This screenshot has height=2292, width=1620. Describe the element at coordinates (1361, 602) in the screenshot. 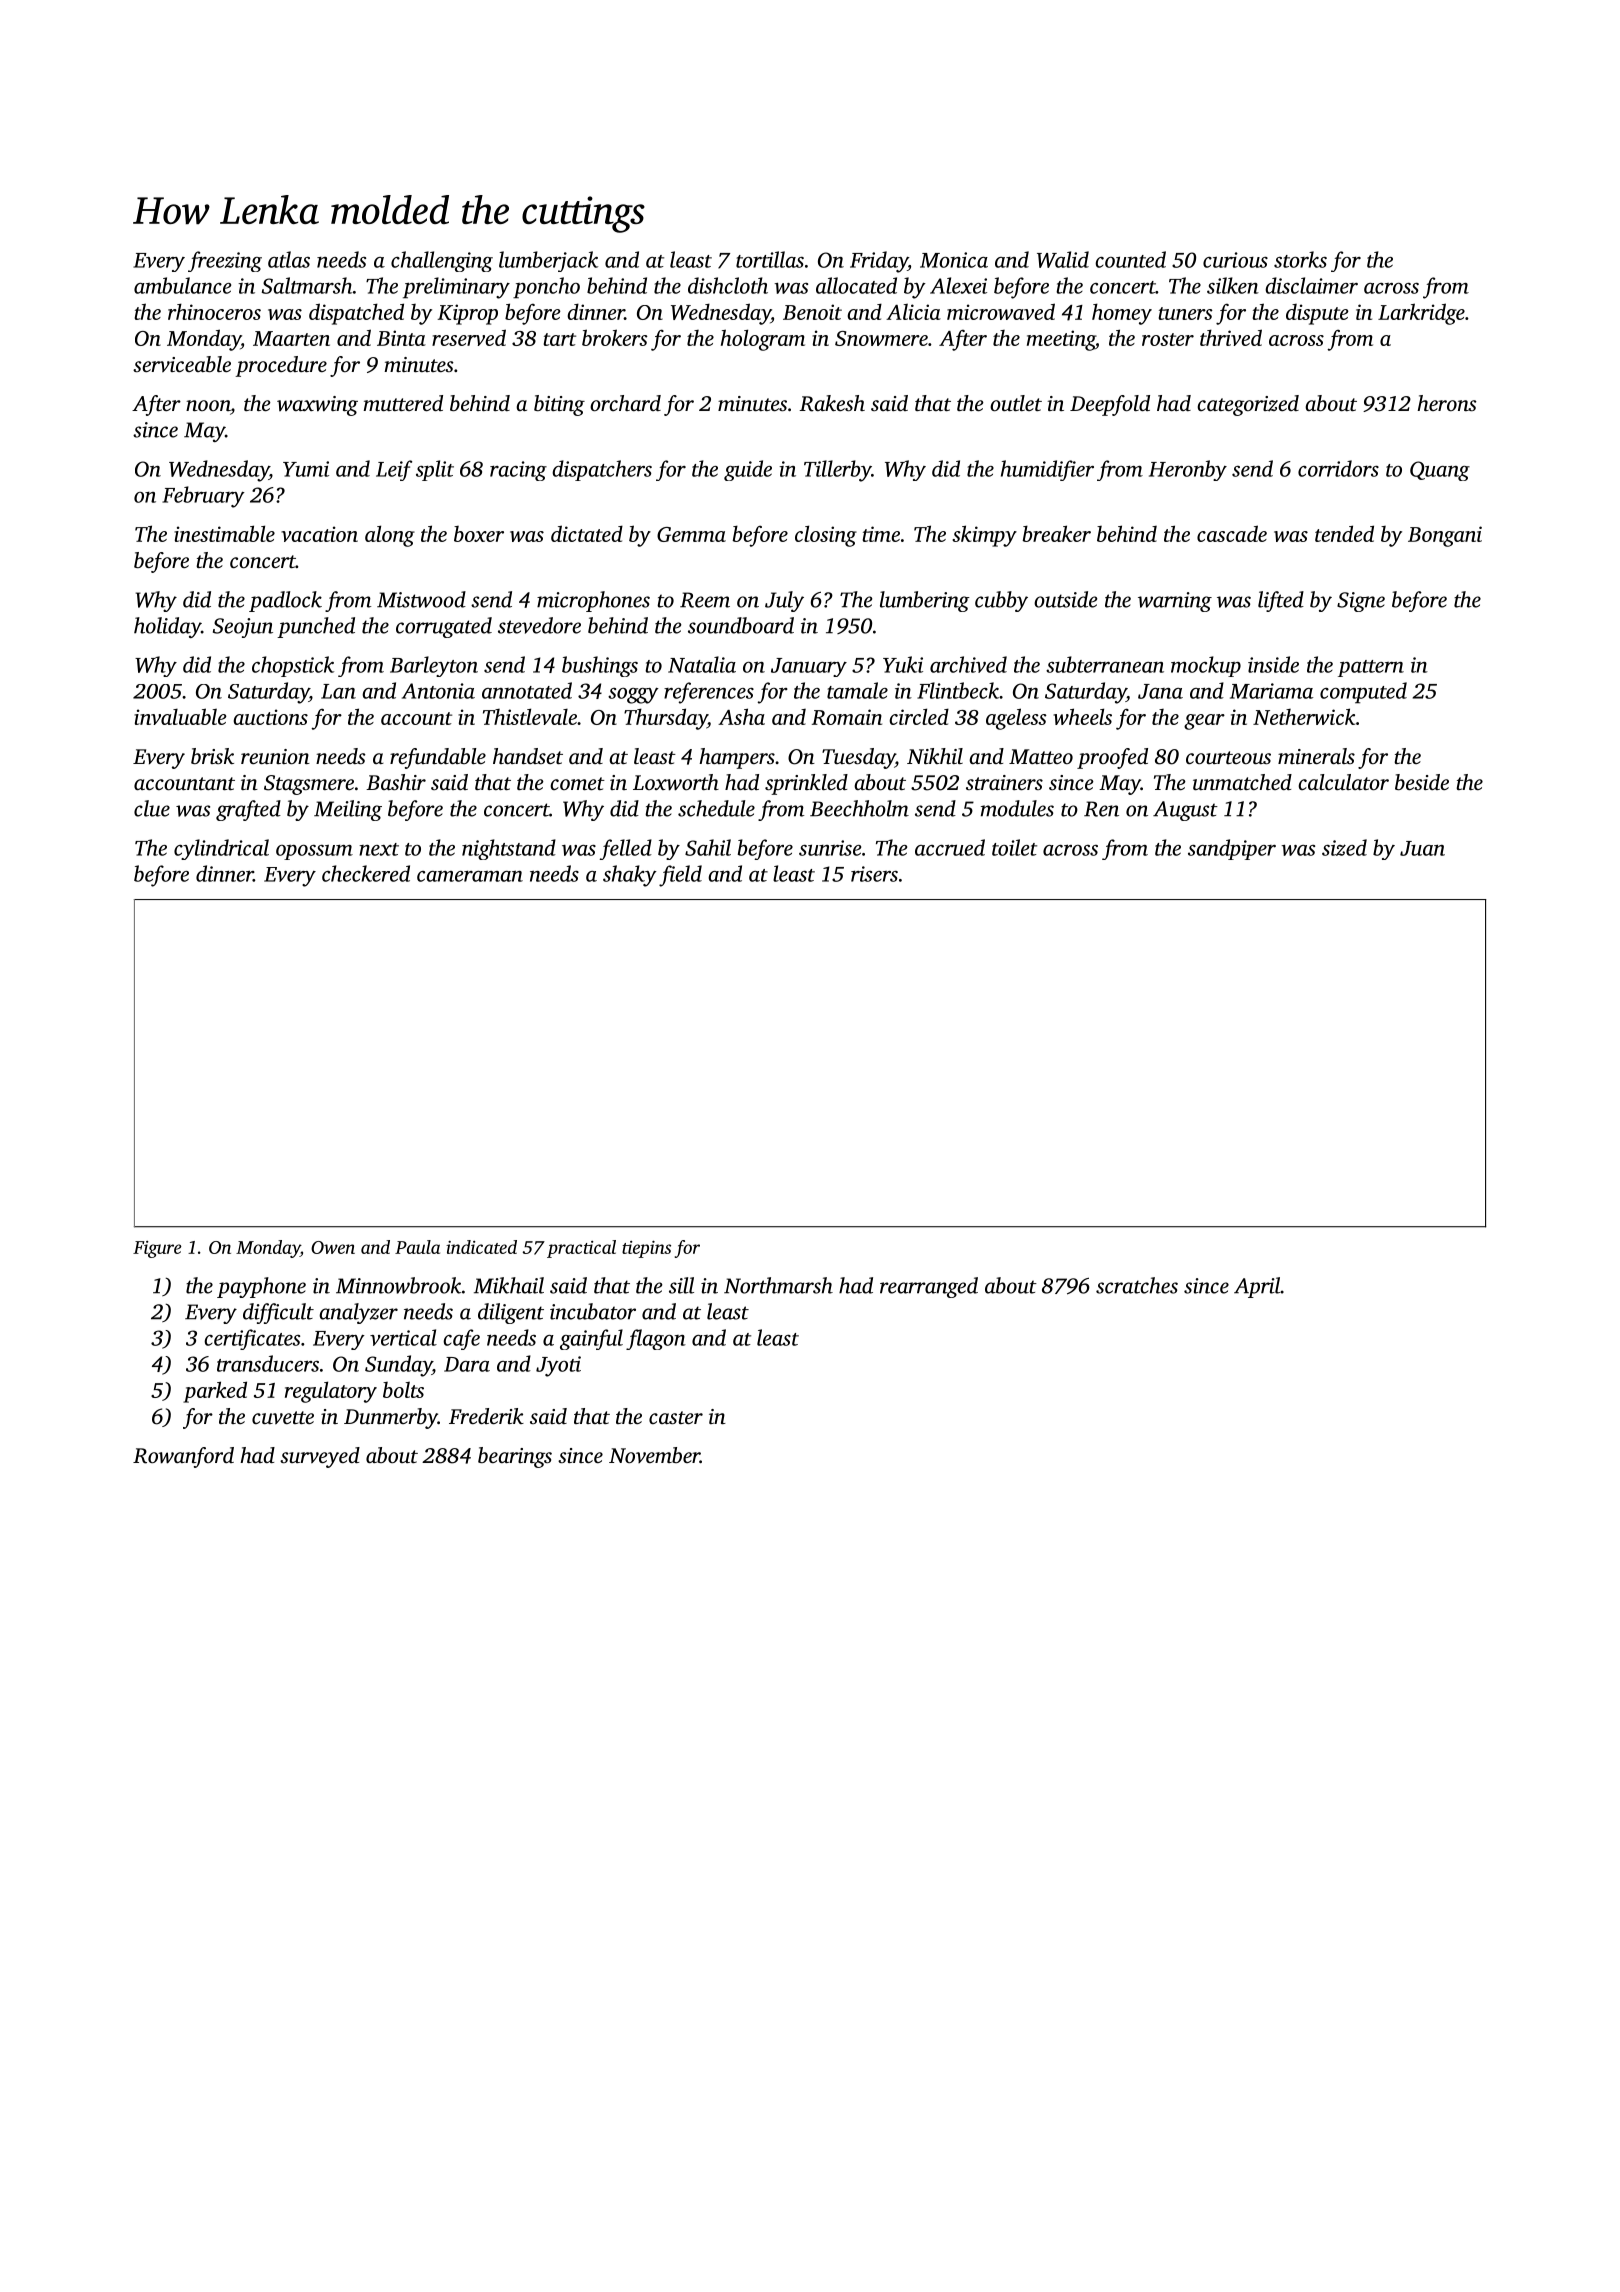

I see `Signe` at that location.
